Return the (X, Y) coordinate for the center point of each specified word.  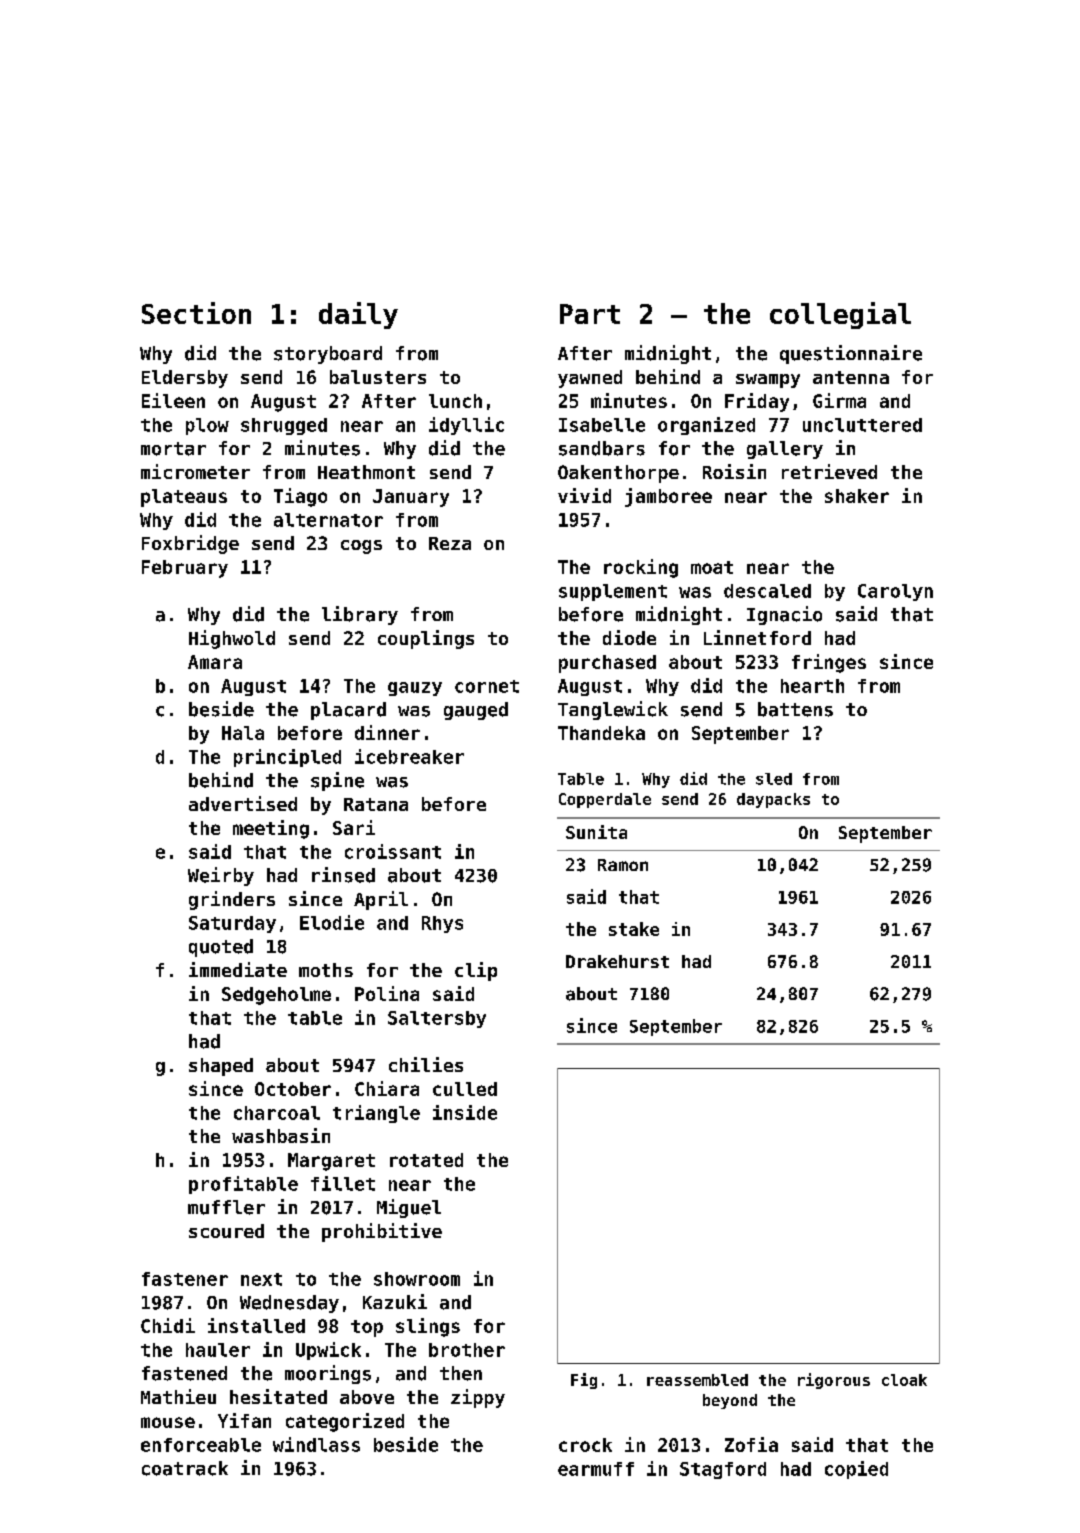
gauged (476, 711)
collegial (840, 315)
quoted (221, 948)
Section (196, 313)
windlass (316, 1444)
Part (590, 314)
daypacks (773, 800)
